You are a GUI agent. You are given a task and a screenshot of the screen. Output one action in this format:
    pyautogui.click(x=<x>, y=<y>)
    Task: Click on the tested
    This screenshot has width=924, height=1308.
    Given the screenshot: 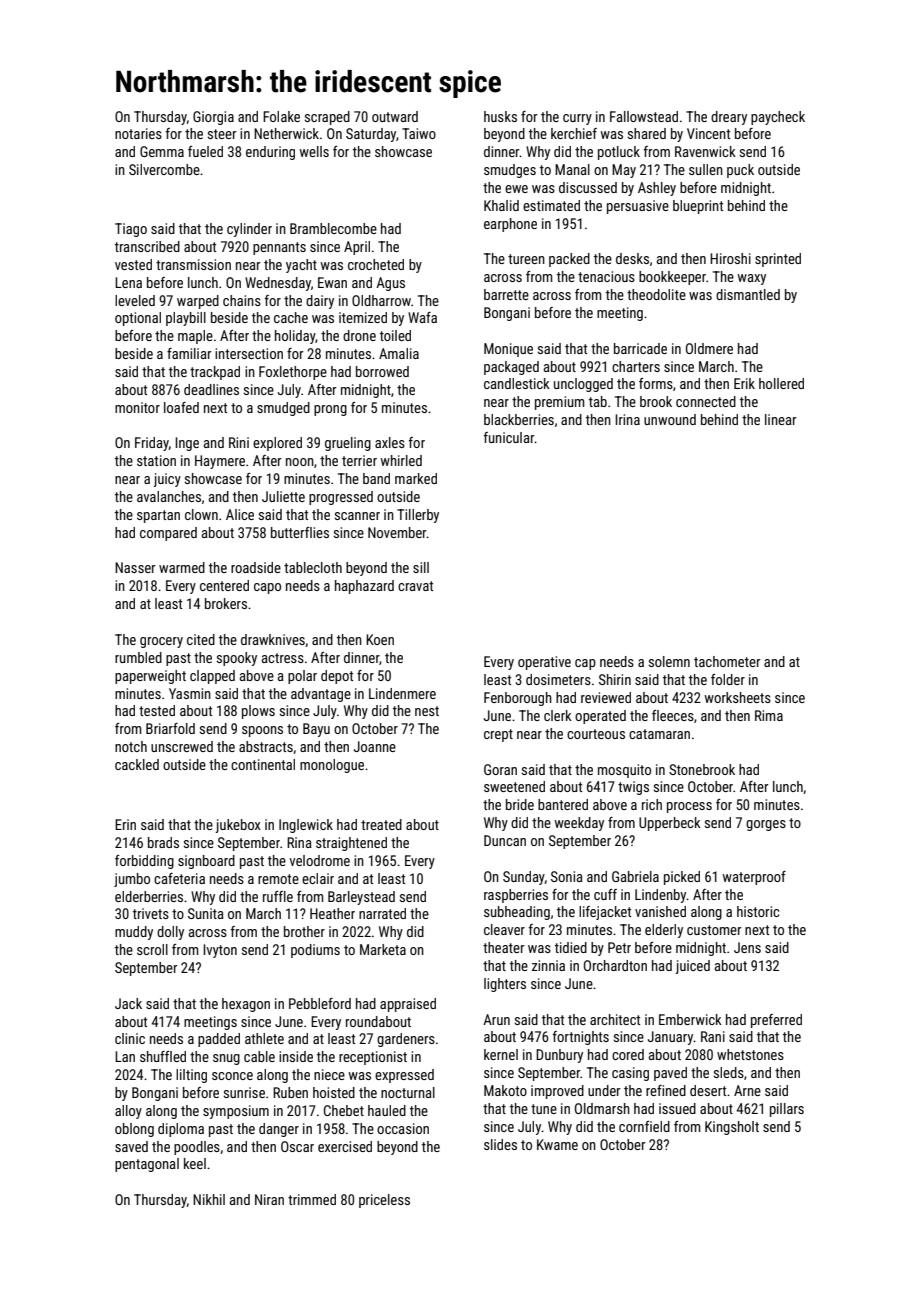 What is the action you would take?
    pyautogui.click(x=157, y=710)
